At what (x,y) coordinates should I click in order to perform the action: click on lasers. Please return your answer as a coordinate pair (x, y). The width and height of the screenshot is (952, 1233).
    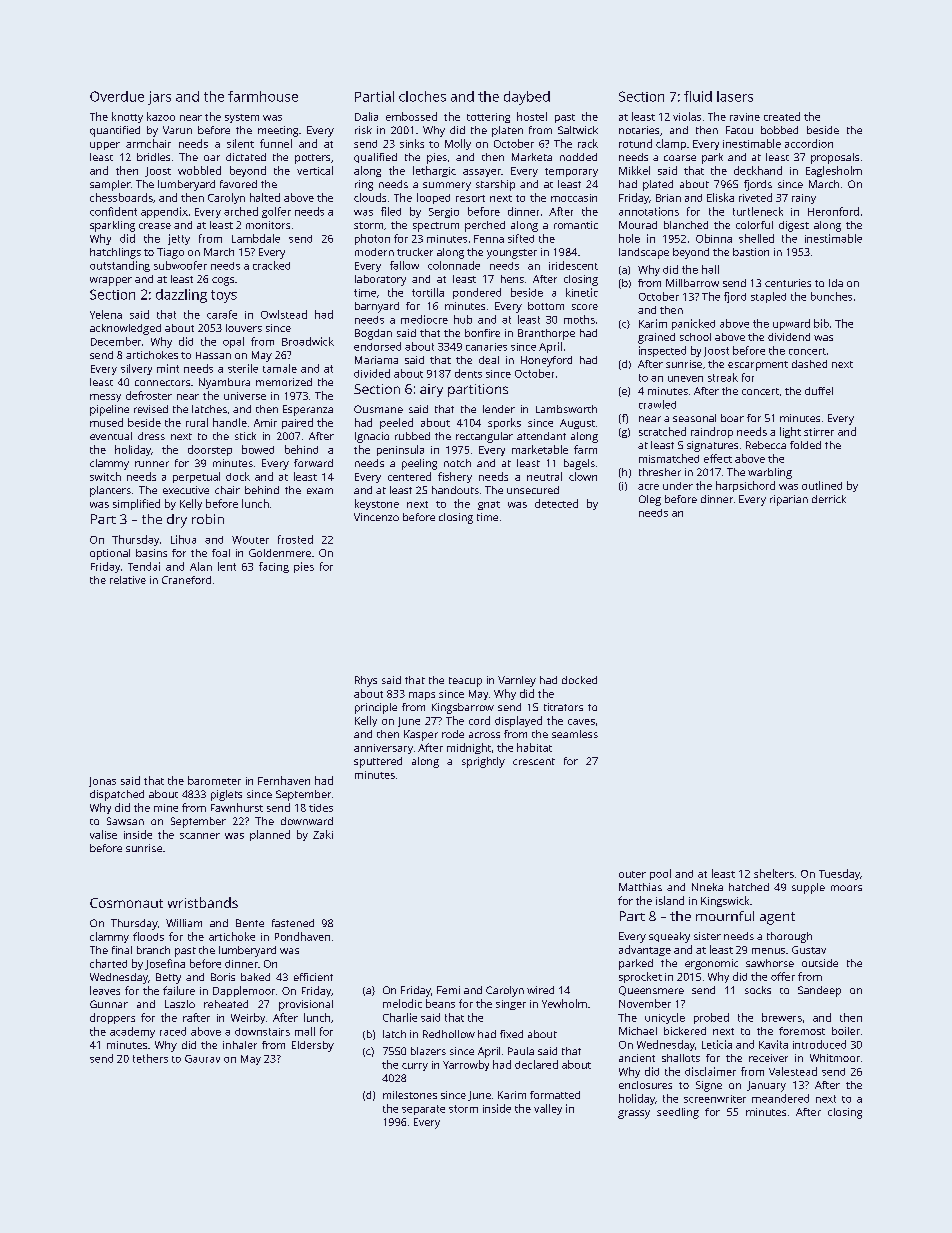
    Looking at the image, I should click on (735, 96).
